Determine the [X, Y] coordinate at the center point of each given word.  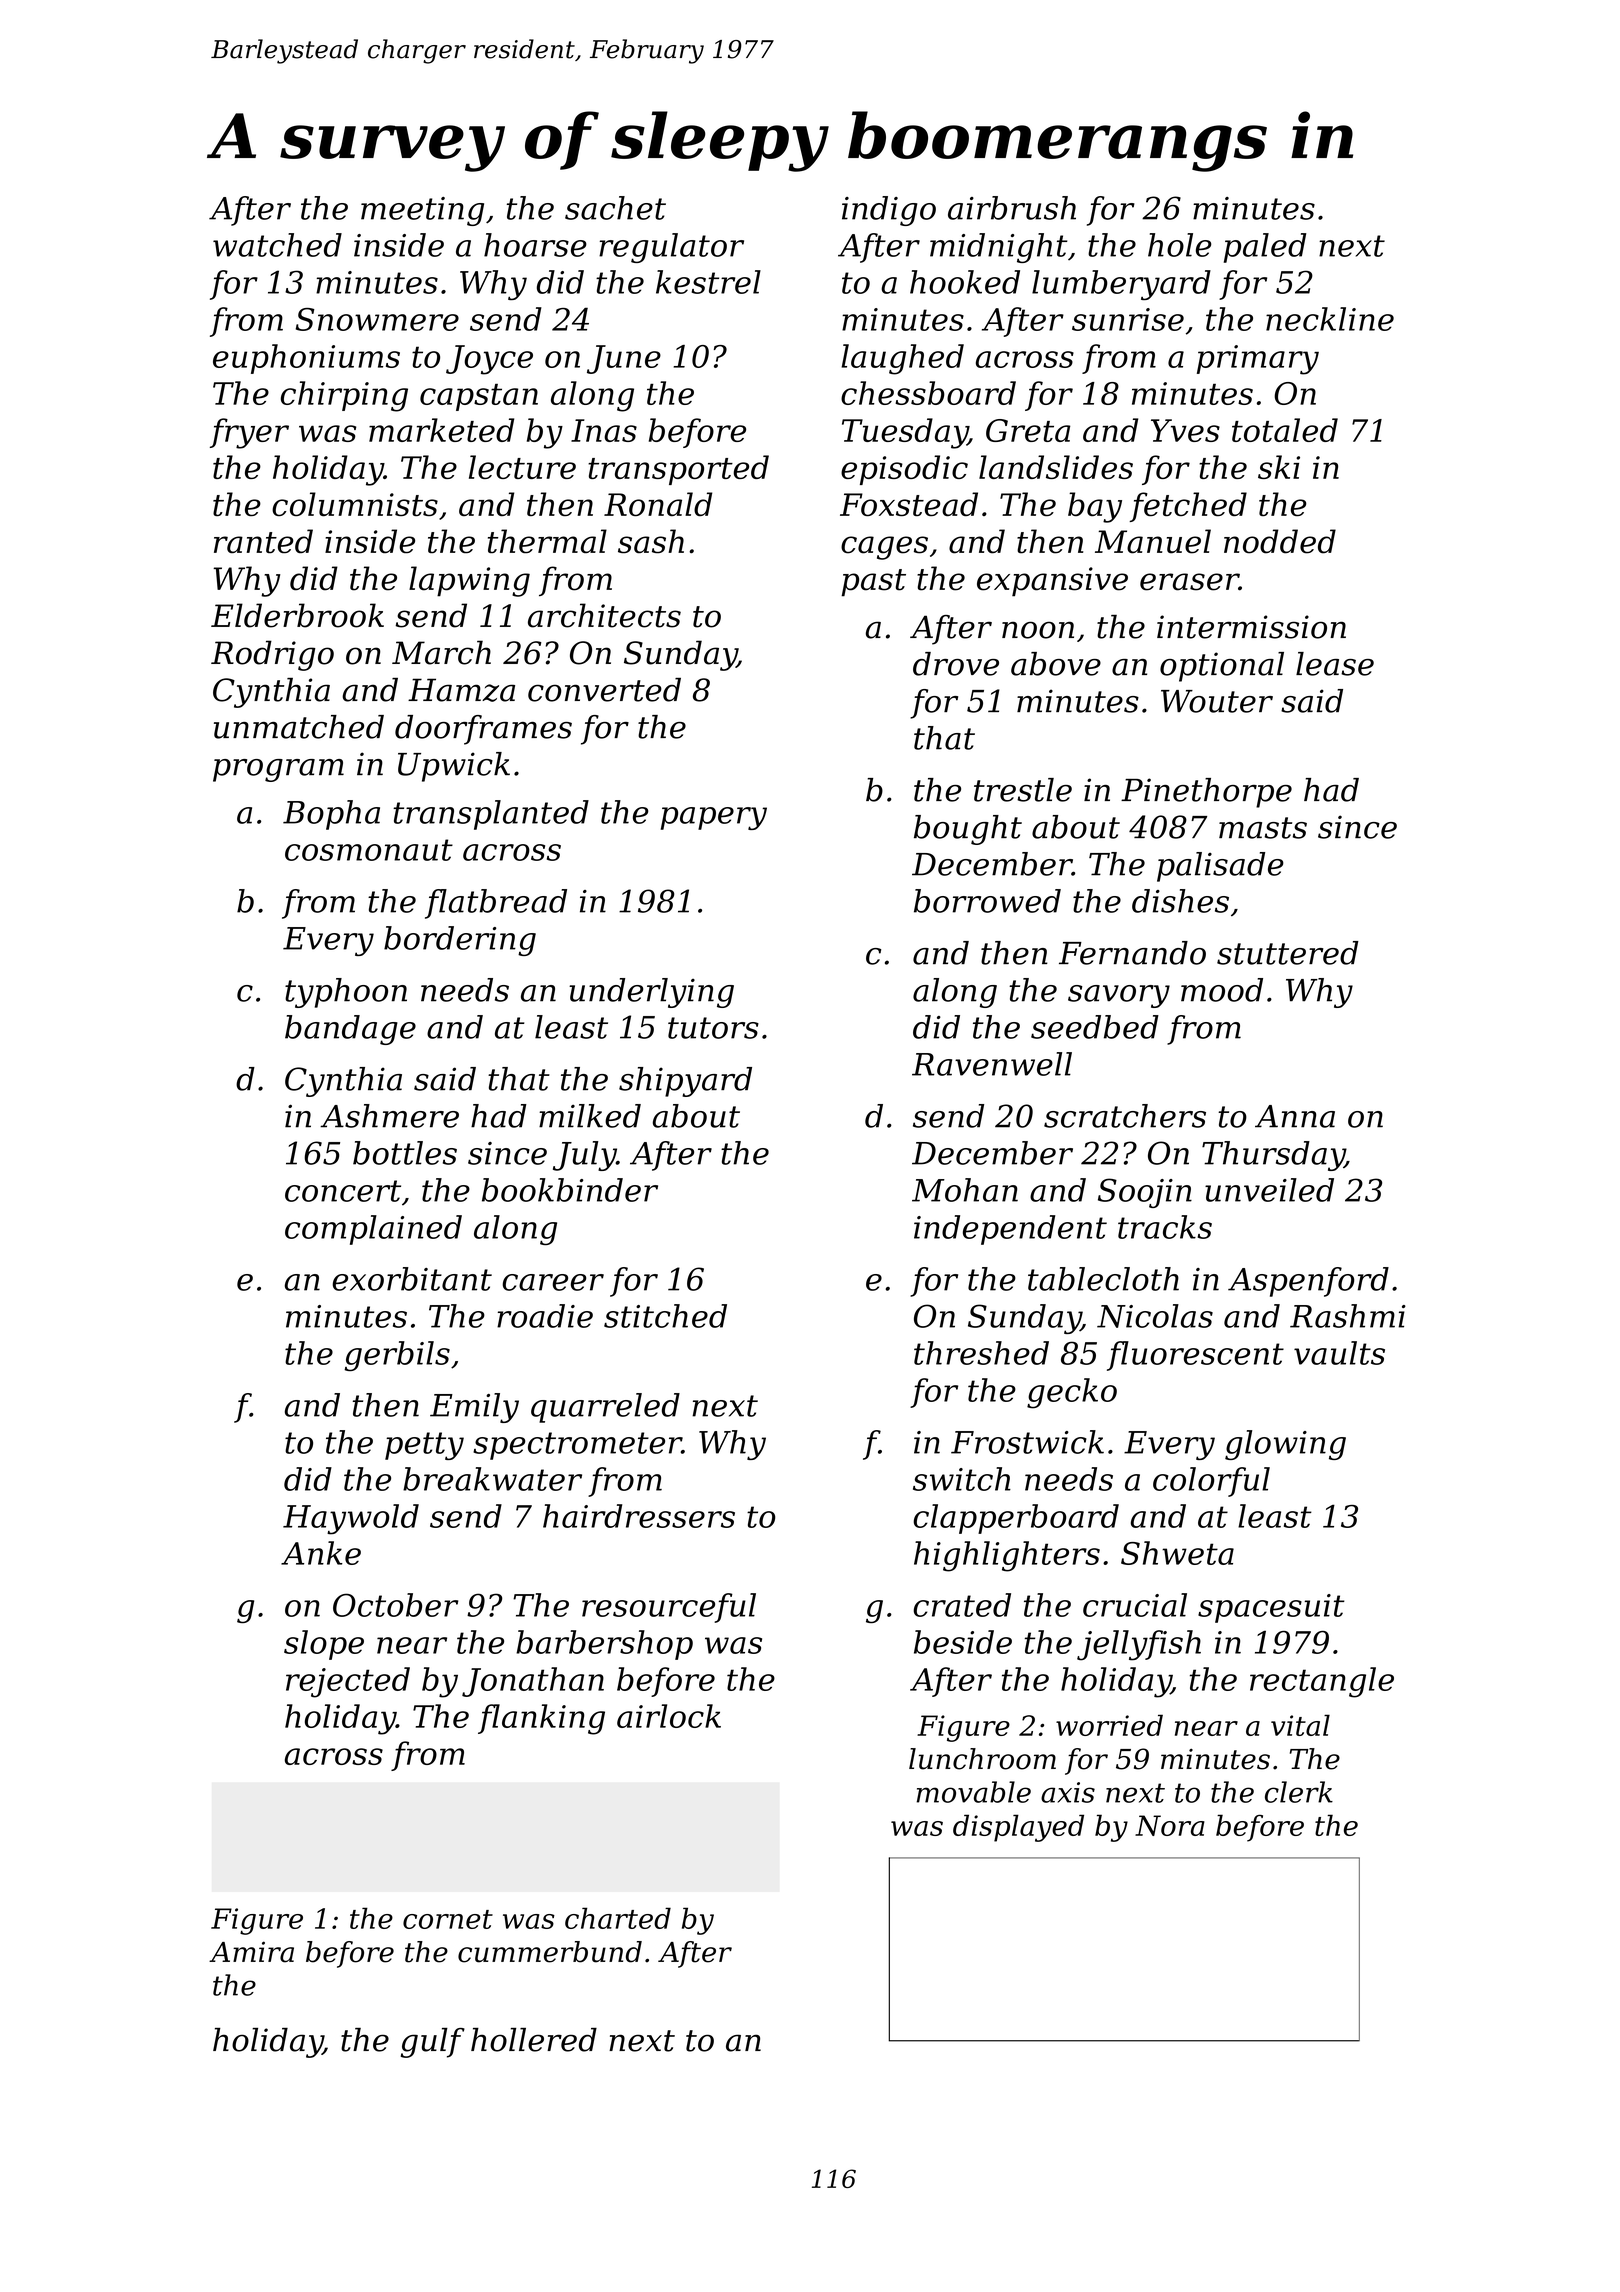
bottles [405, 1153]
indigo [889, 211]
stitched [665, 1316]
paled [1265, 248]
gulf [433, 2043]
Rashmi [1348, 1316]
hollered [534, 2040]
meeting [422, 211]
